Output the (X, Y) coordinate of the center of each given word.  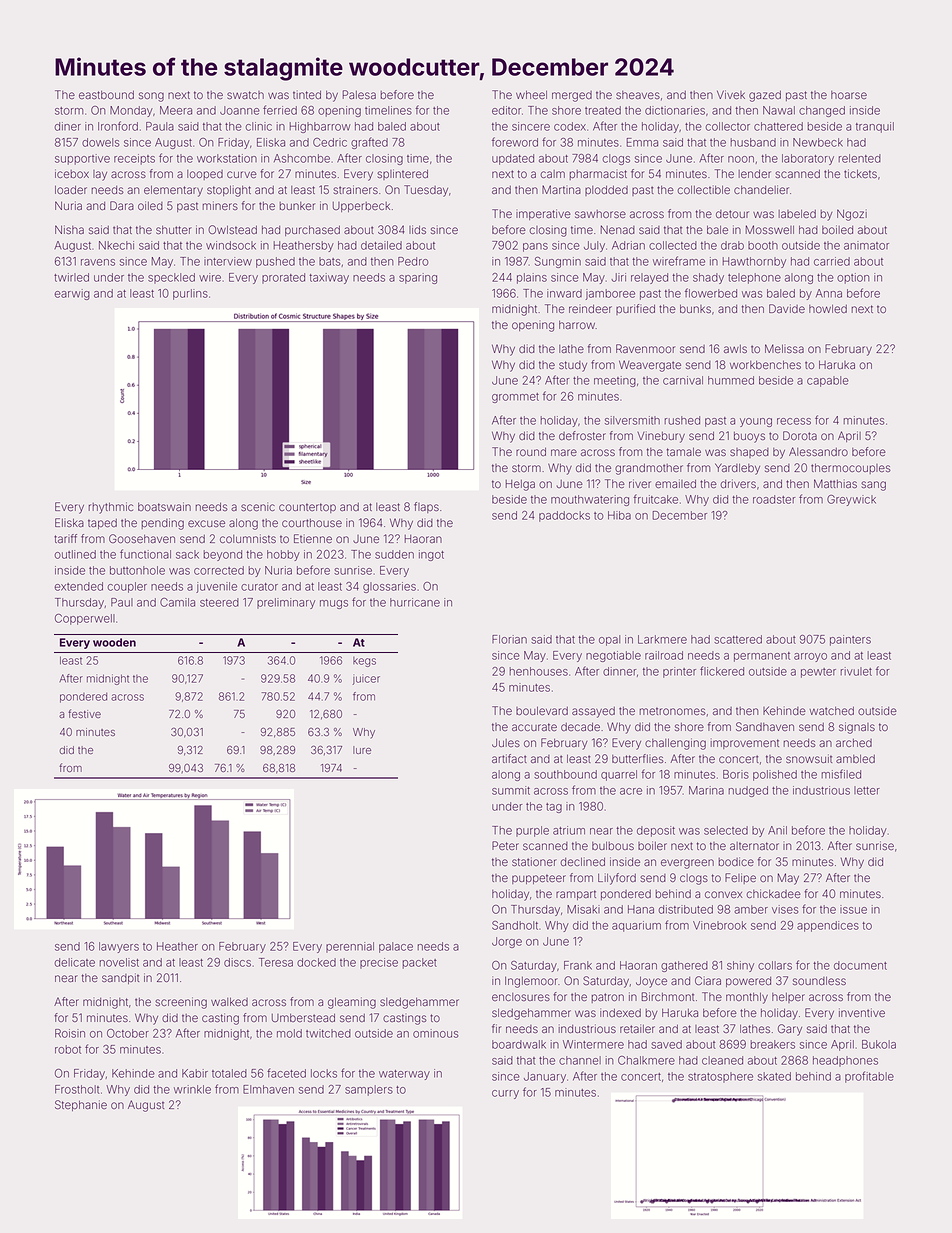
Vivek (731, 94)
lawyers (119, 947)
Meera (176, 110)
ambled (855, 759)
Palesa (359, 94)
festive (84, 713)
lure (362, 750)
